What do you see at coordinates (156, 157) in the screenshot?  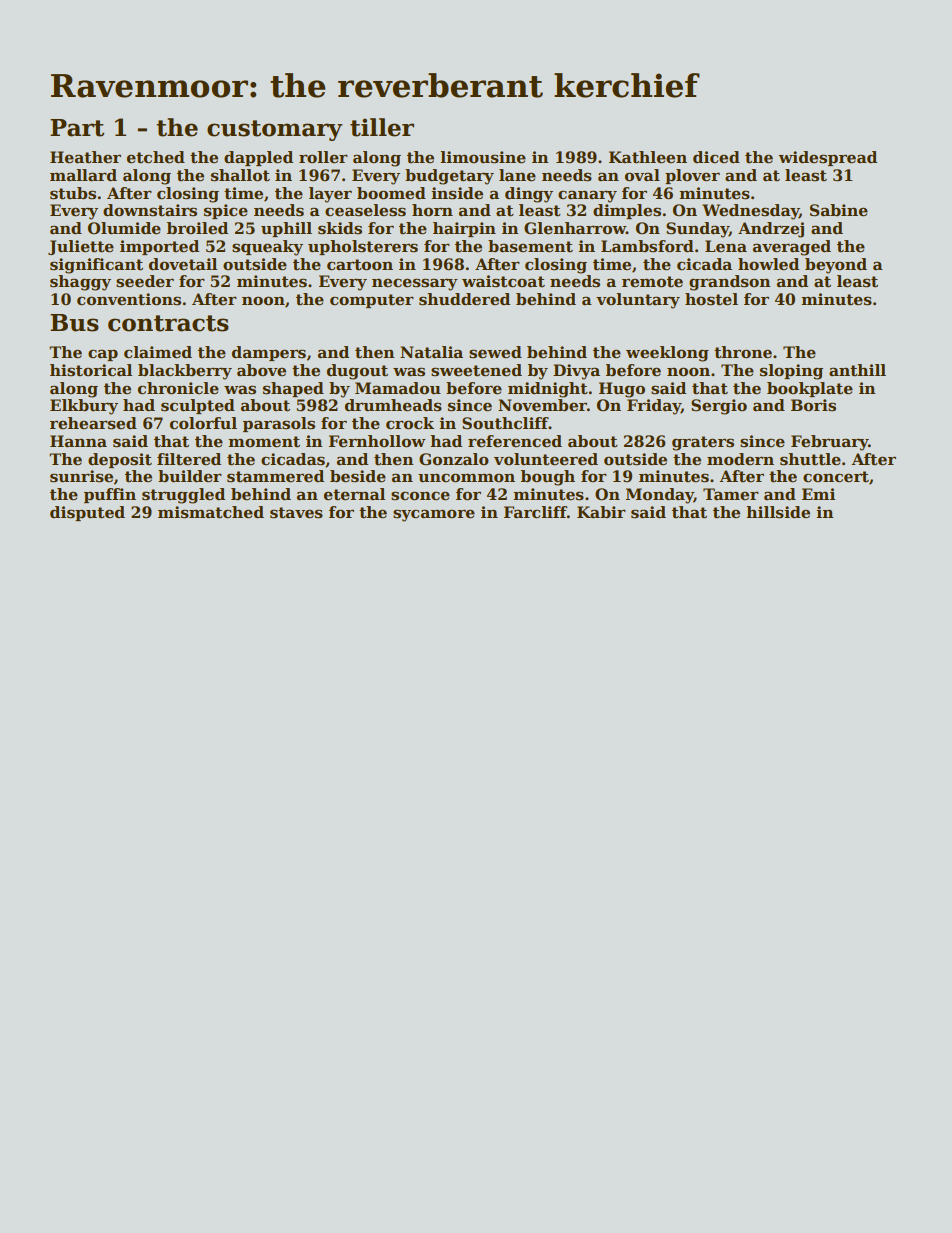 I see `etched` at bounding box center [156, 157].
